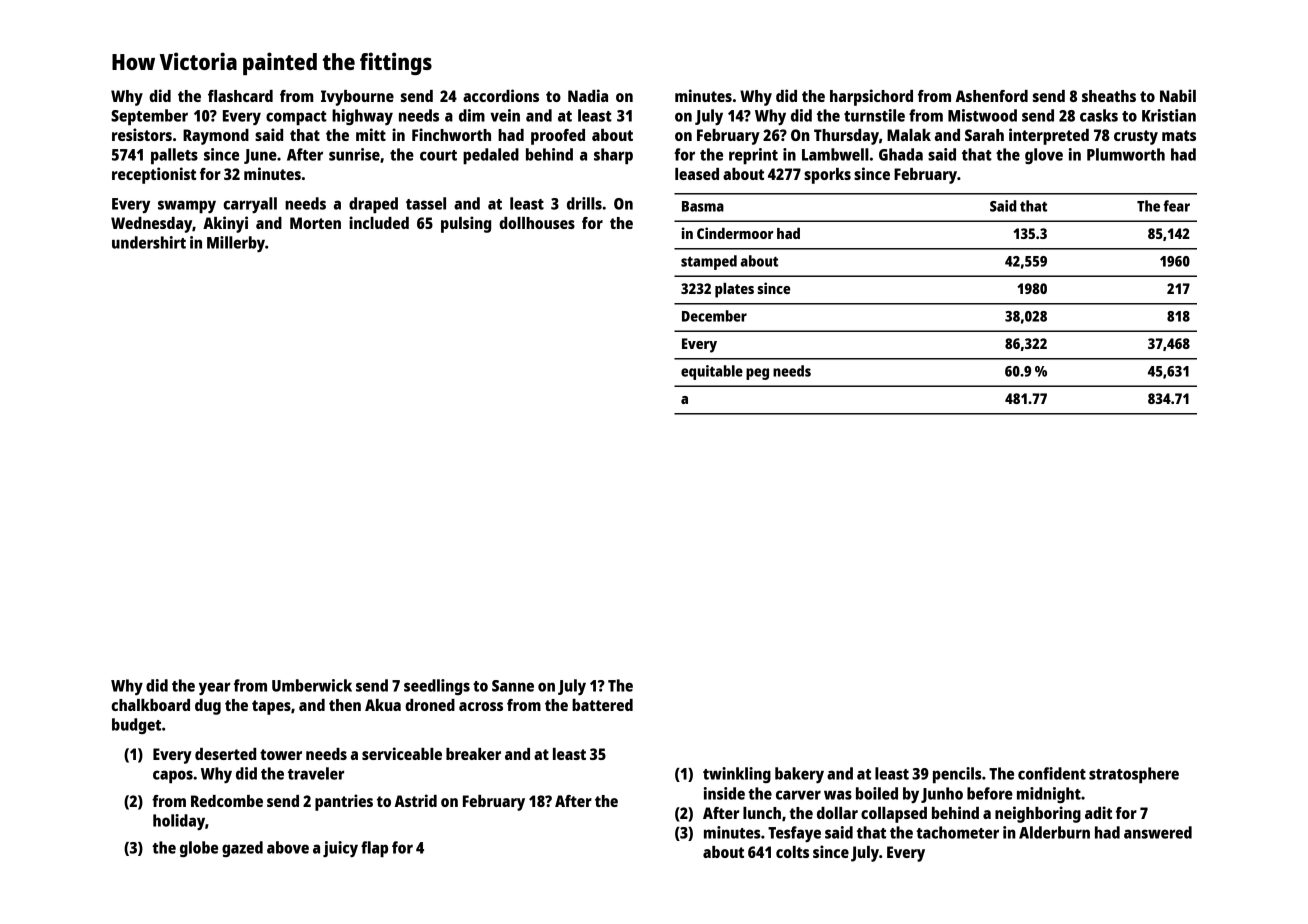 The height and width of the screenshot is (924, 1308). I want to click on twinkling, so click(737, 775).
